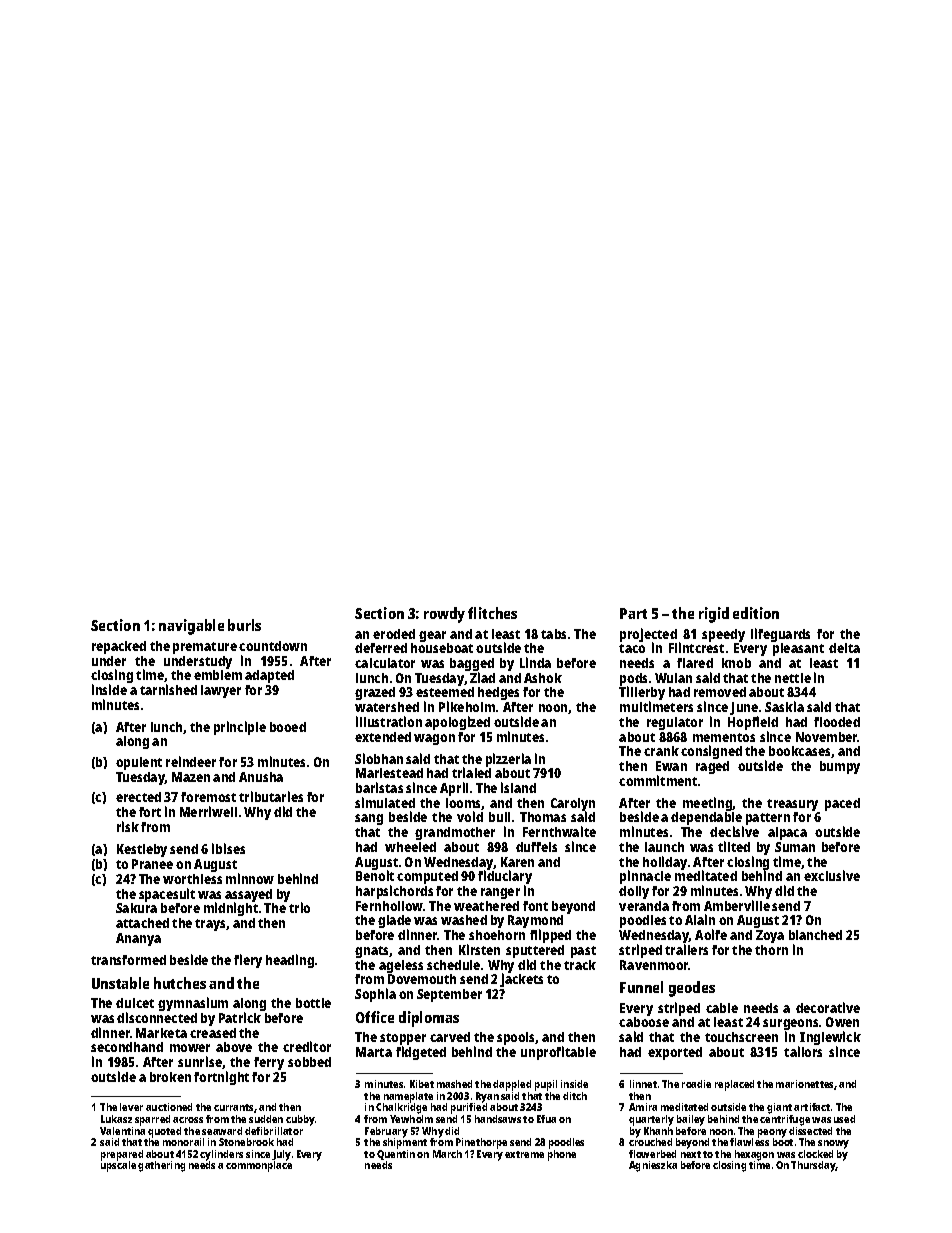 This image has height=1233, width=952. Describe the element at coordinates (470, 816) in the image. I see `void` at that location.
